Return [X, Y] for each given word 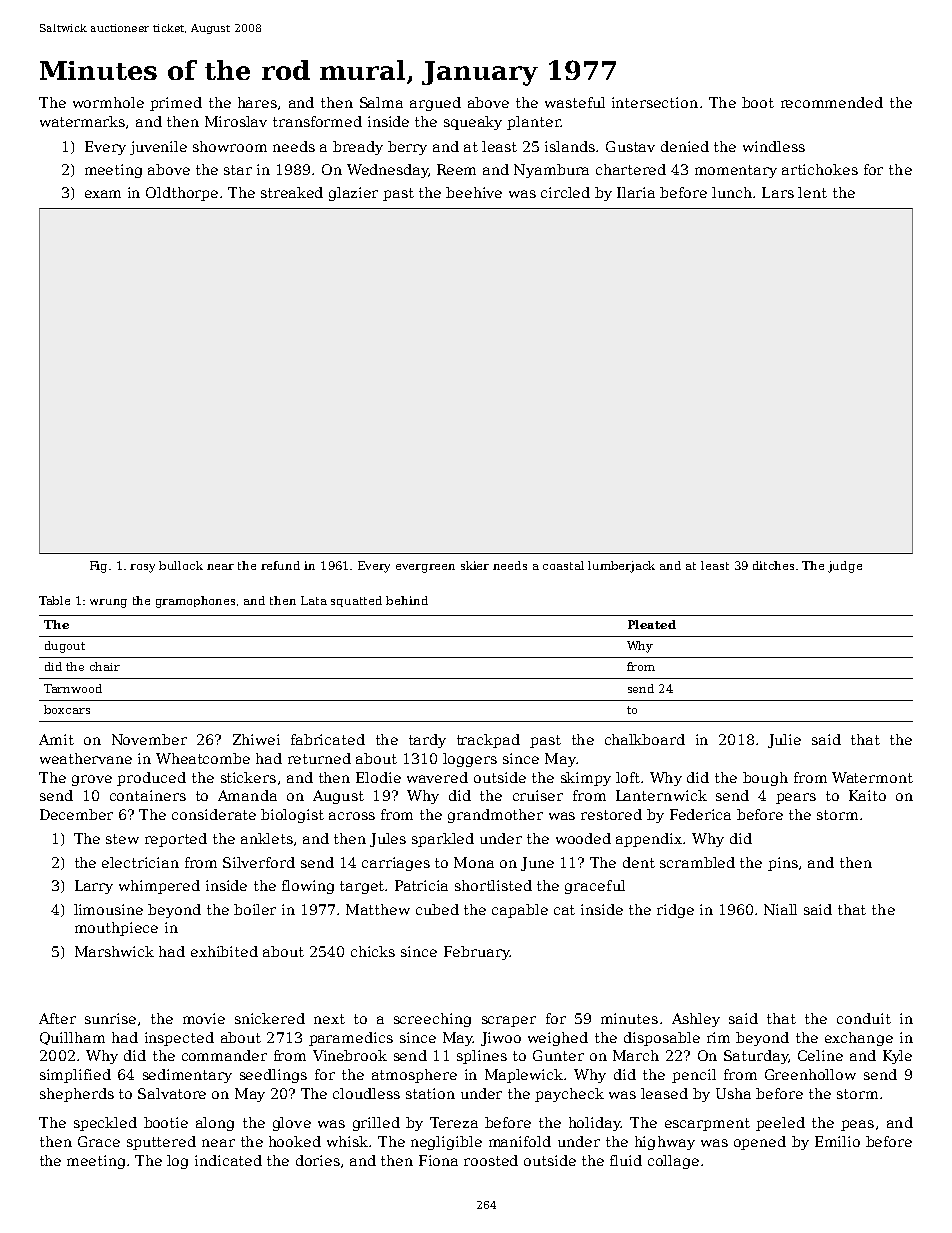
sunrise [110, 1018]
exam [103, 194]
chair [105, 666]
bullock [181, 565]
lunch [733, 192]
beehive [474, 192]
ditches [773, 565]
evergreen [425, 568]
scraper [509, 1021]
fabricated [328, 739]
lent [812, 192]
